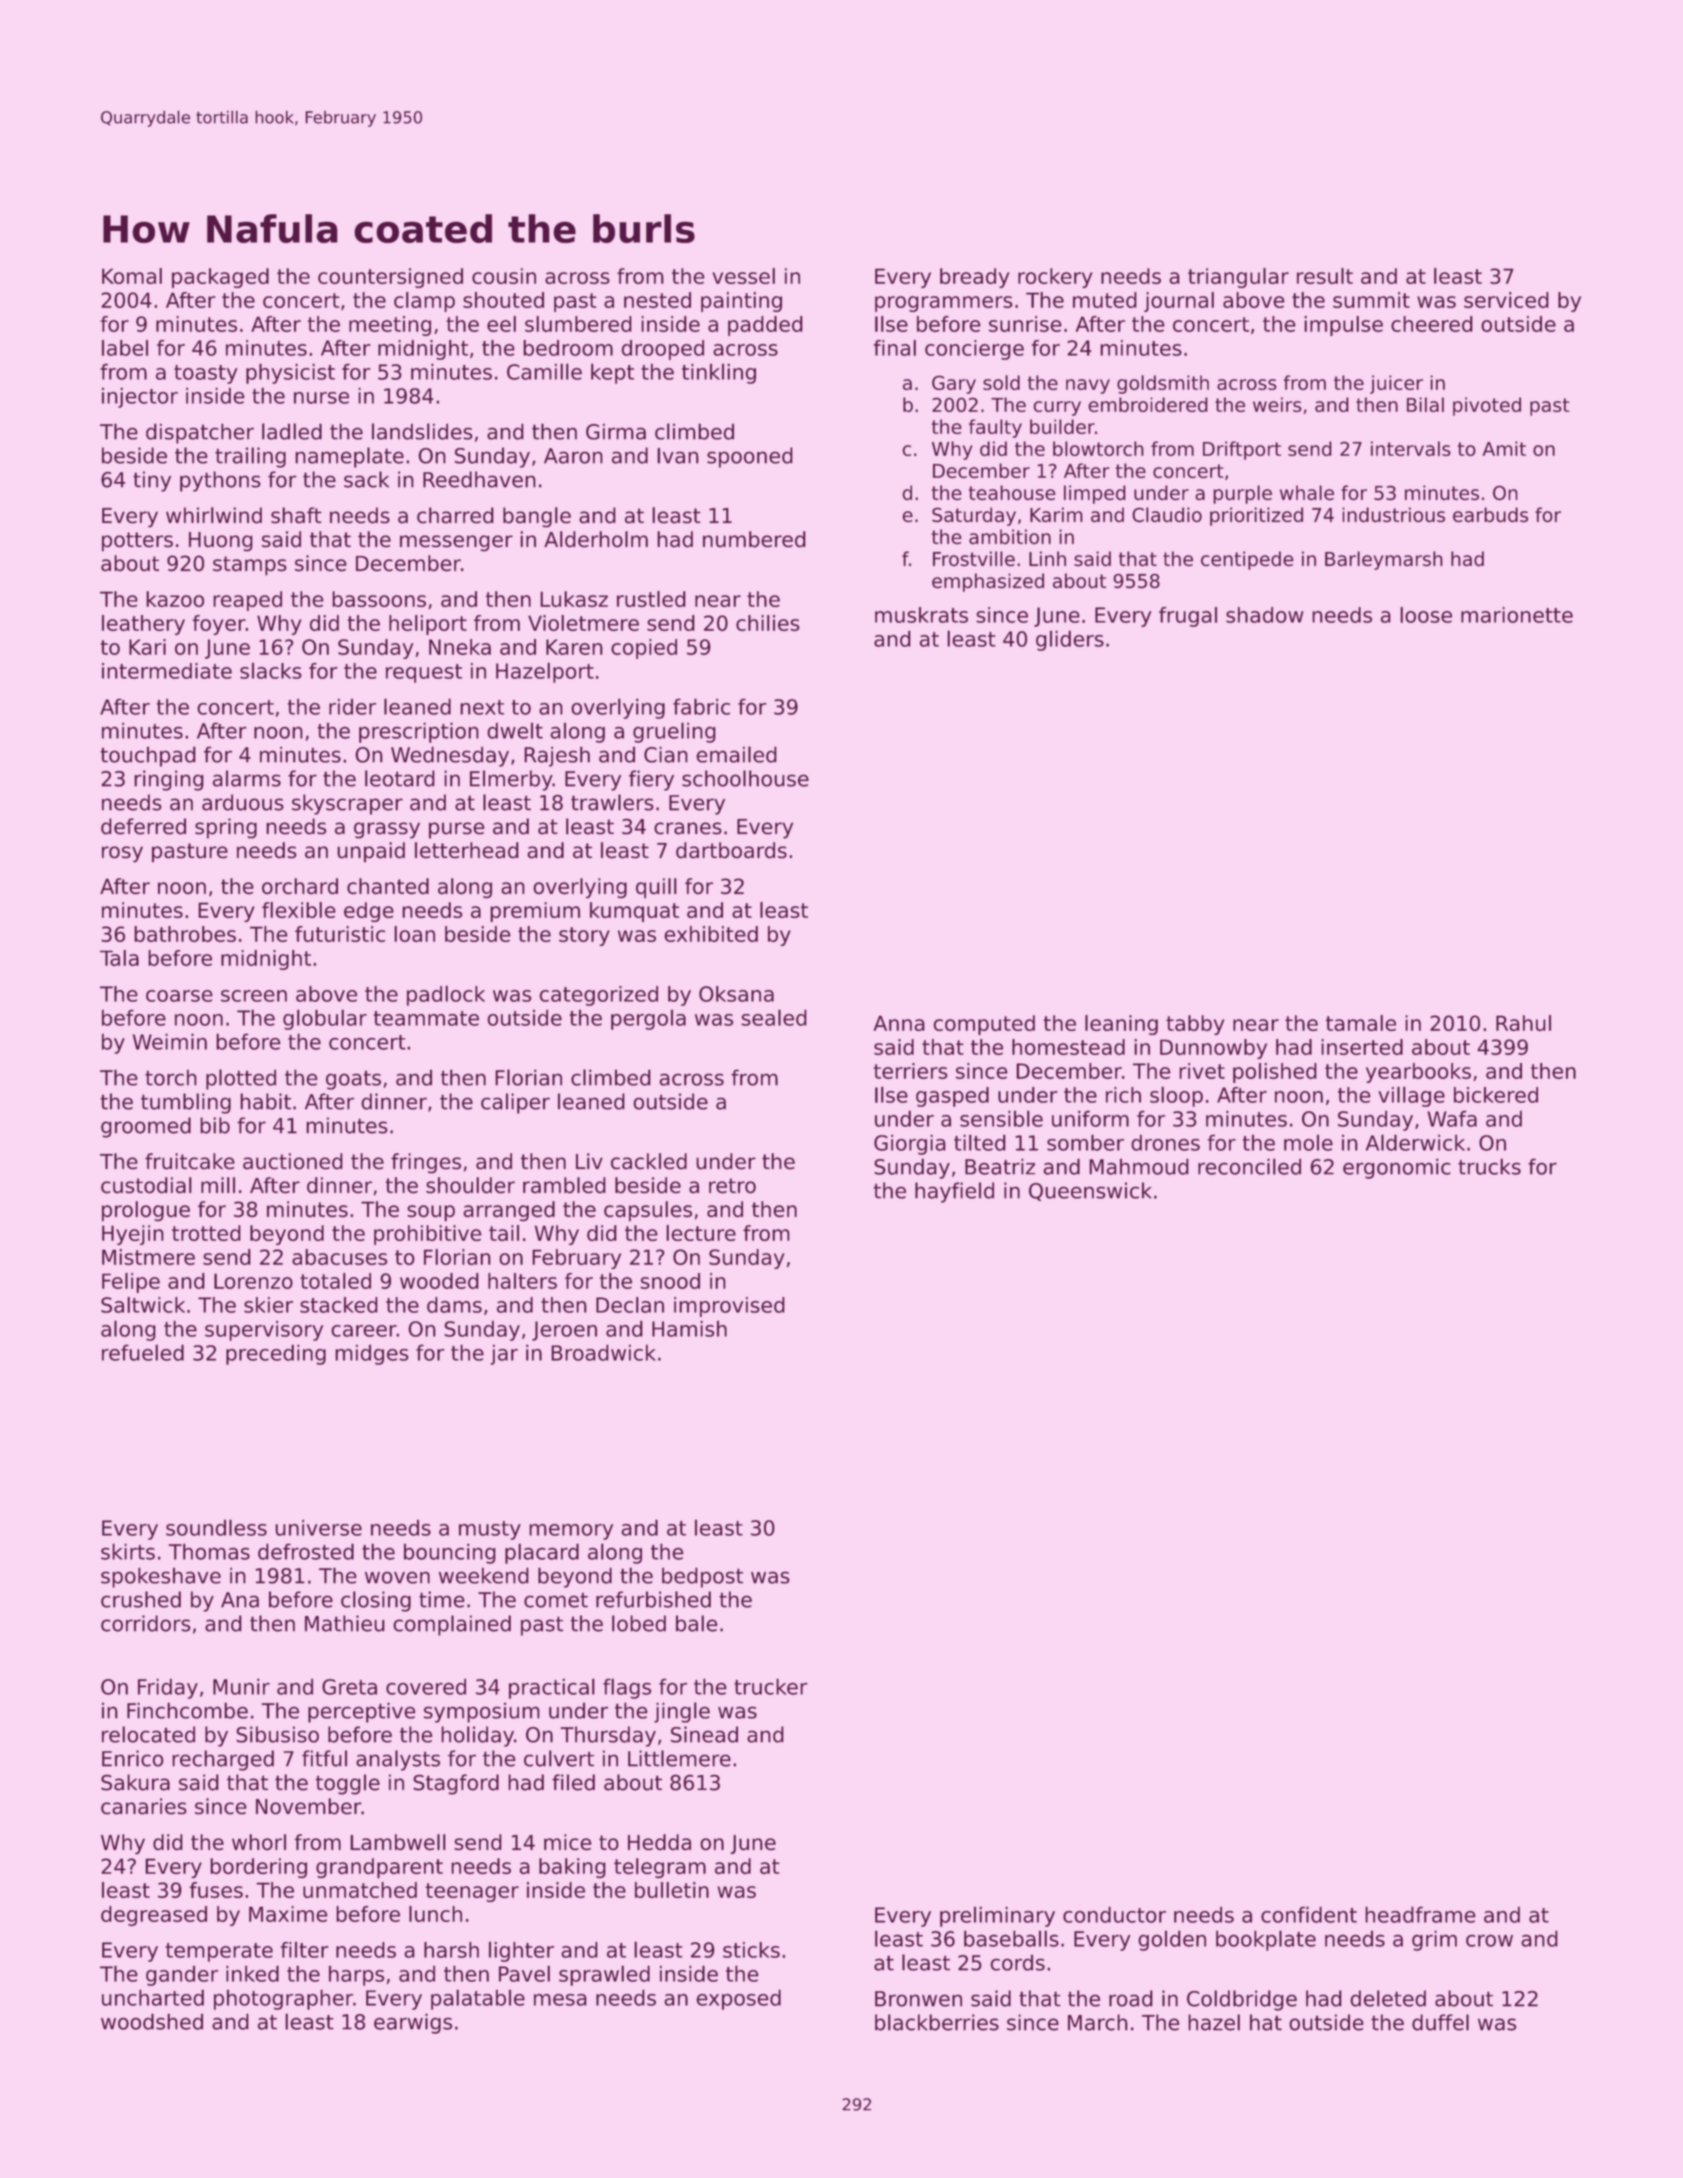  Describe the element at coordinates (1090, 1191) in the screenshot. I see `Queenswick` at that location.
